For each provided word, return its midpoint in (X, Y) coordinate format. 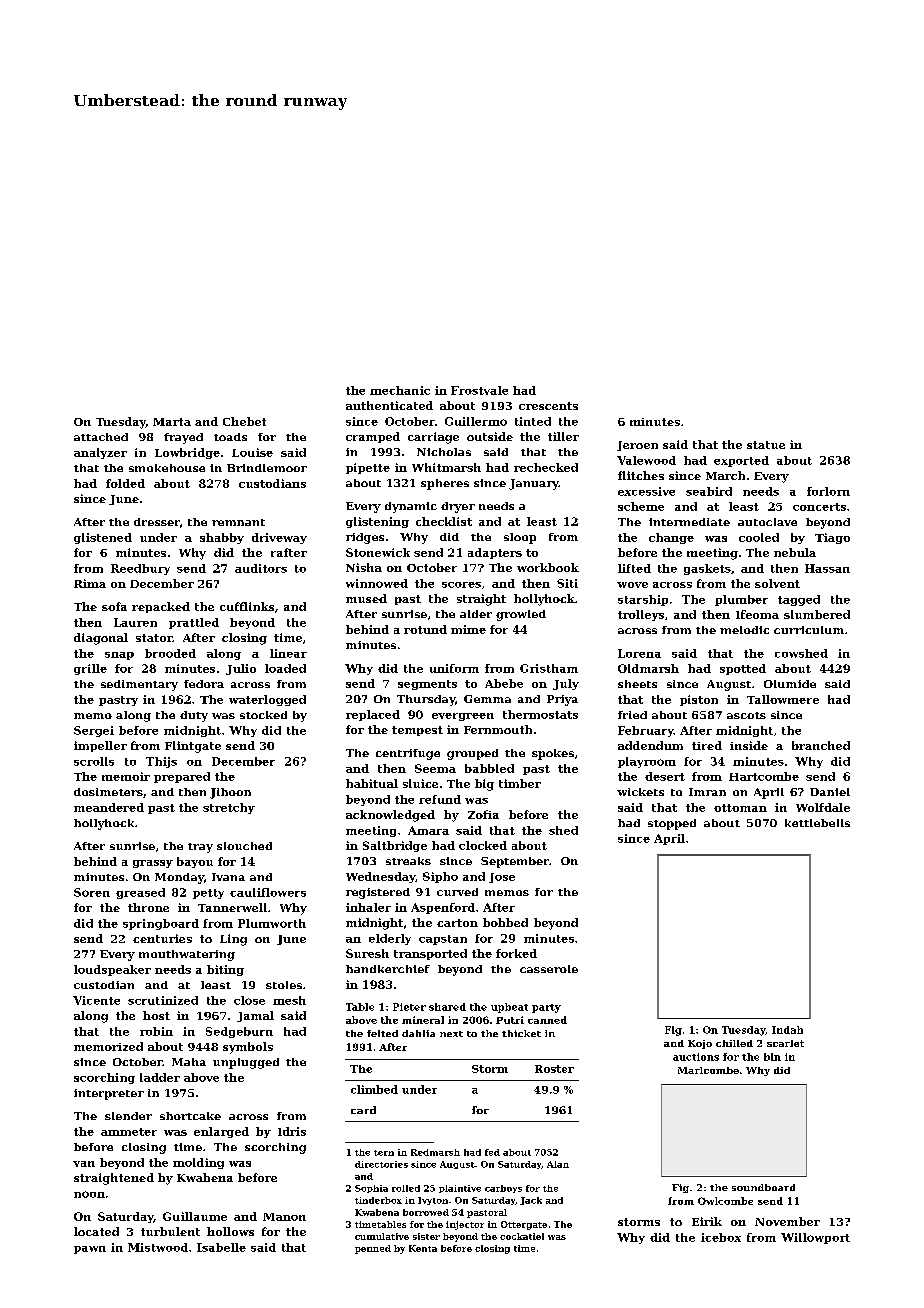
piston (699, 700)
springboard (161, 924)
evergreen (463, 717)
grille (90, 669)
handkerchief (388, 969)
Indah (787, 1030)
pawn (90, 1250)
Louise (252, 452)
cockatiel (522, 1236)
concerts (819, 507)
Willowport (815, 1238)
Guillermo (476, 421)
